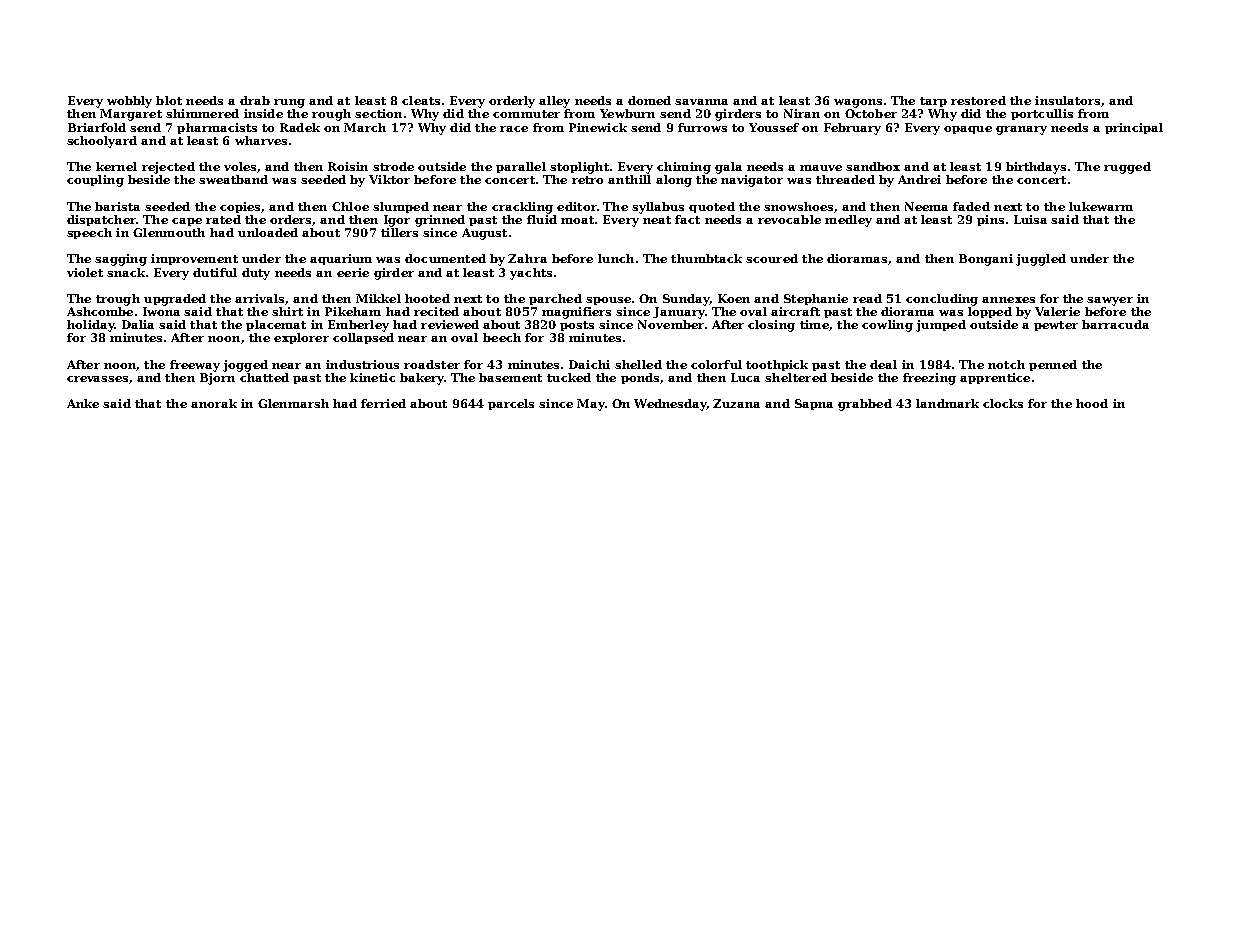  What do you see at coordinates (512, 102) in the page?
I see `orderly` at bounding box center [512, 102].
